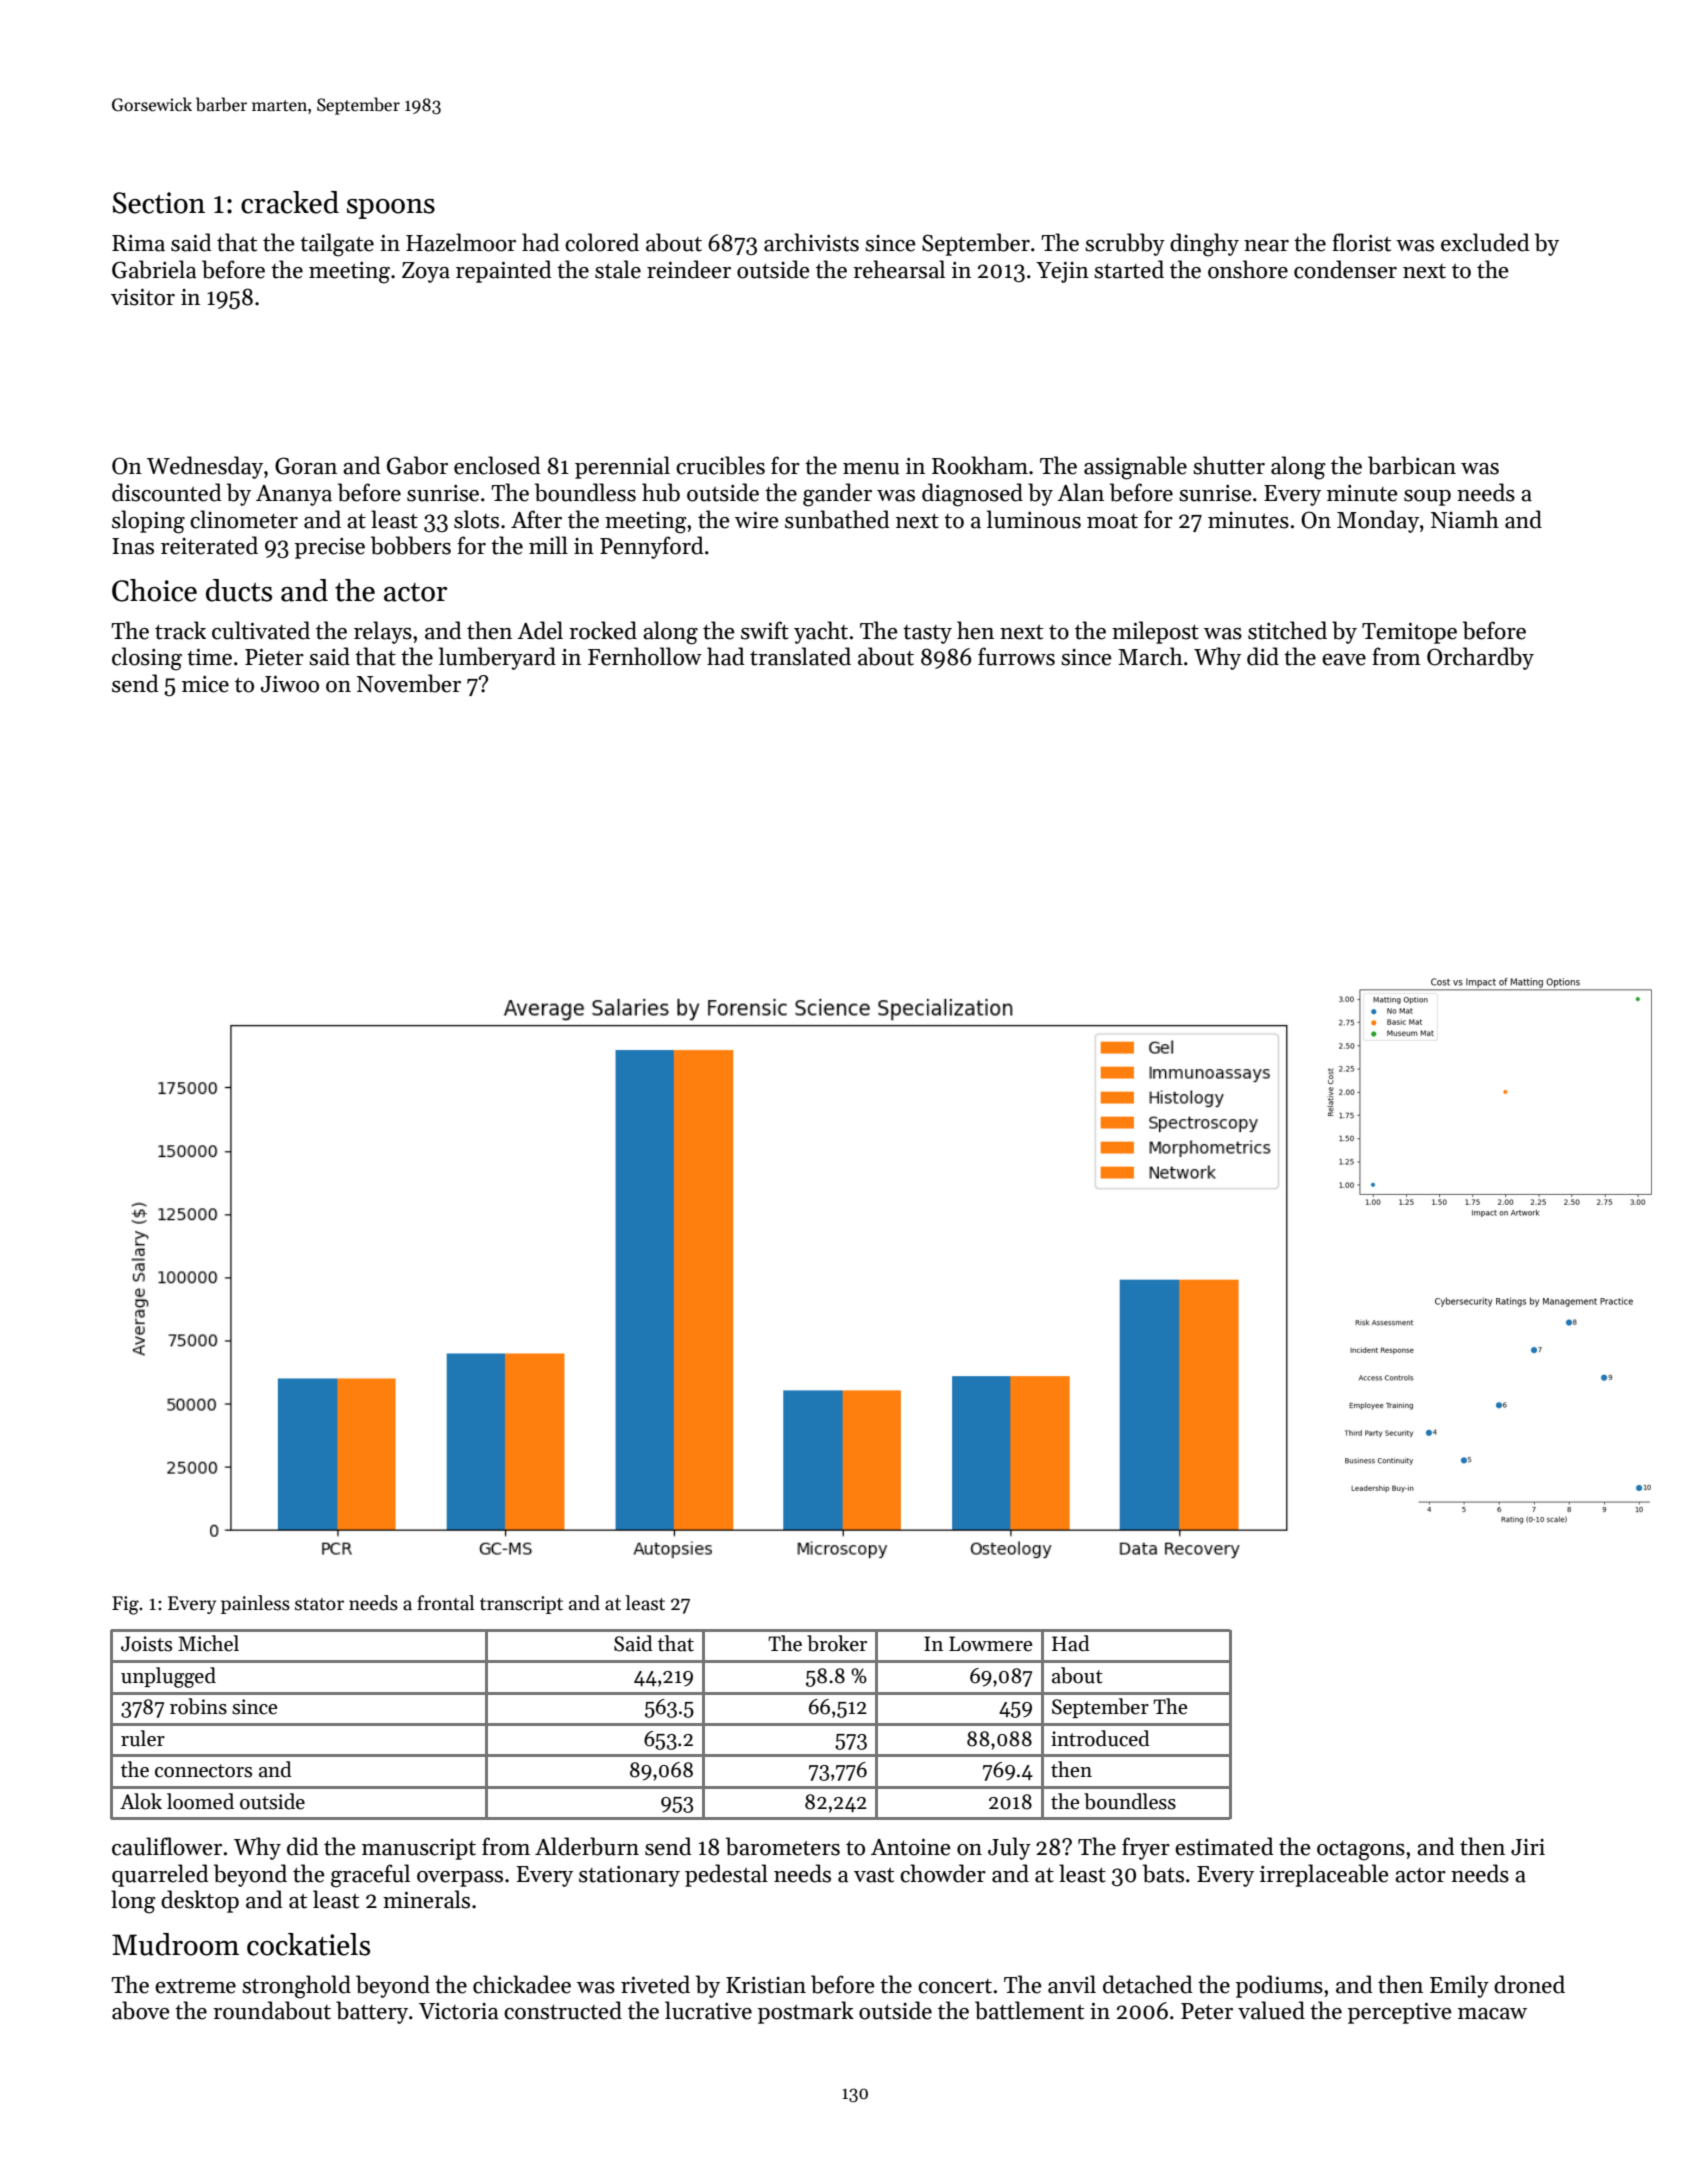 The width and height of the image is (1683, 2178). I want to click on archivists, so click(811, 242).
